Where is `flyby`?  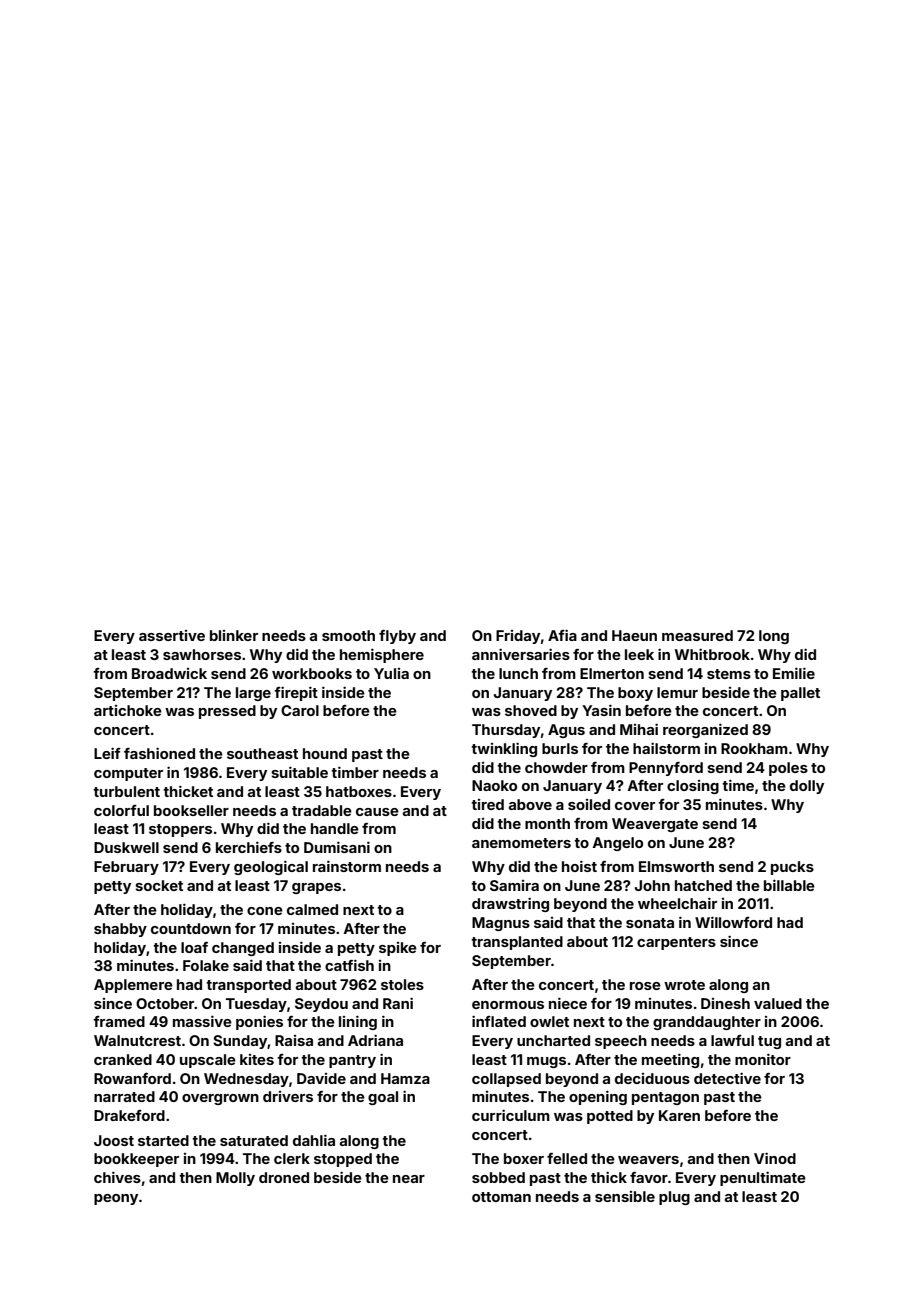
flyby is located at coordinates (397, 637).
